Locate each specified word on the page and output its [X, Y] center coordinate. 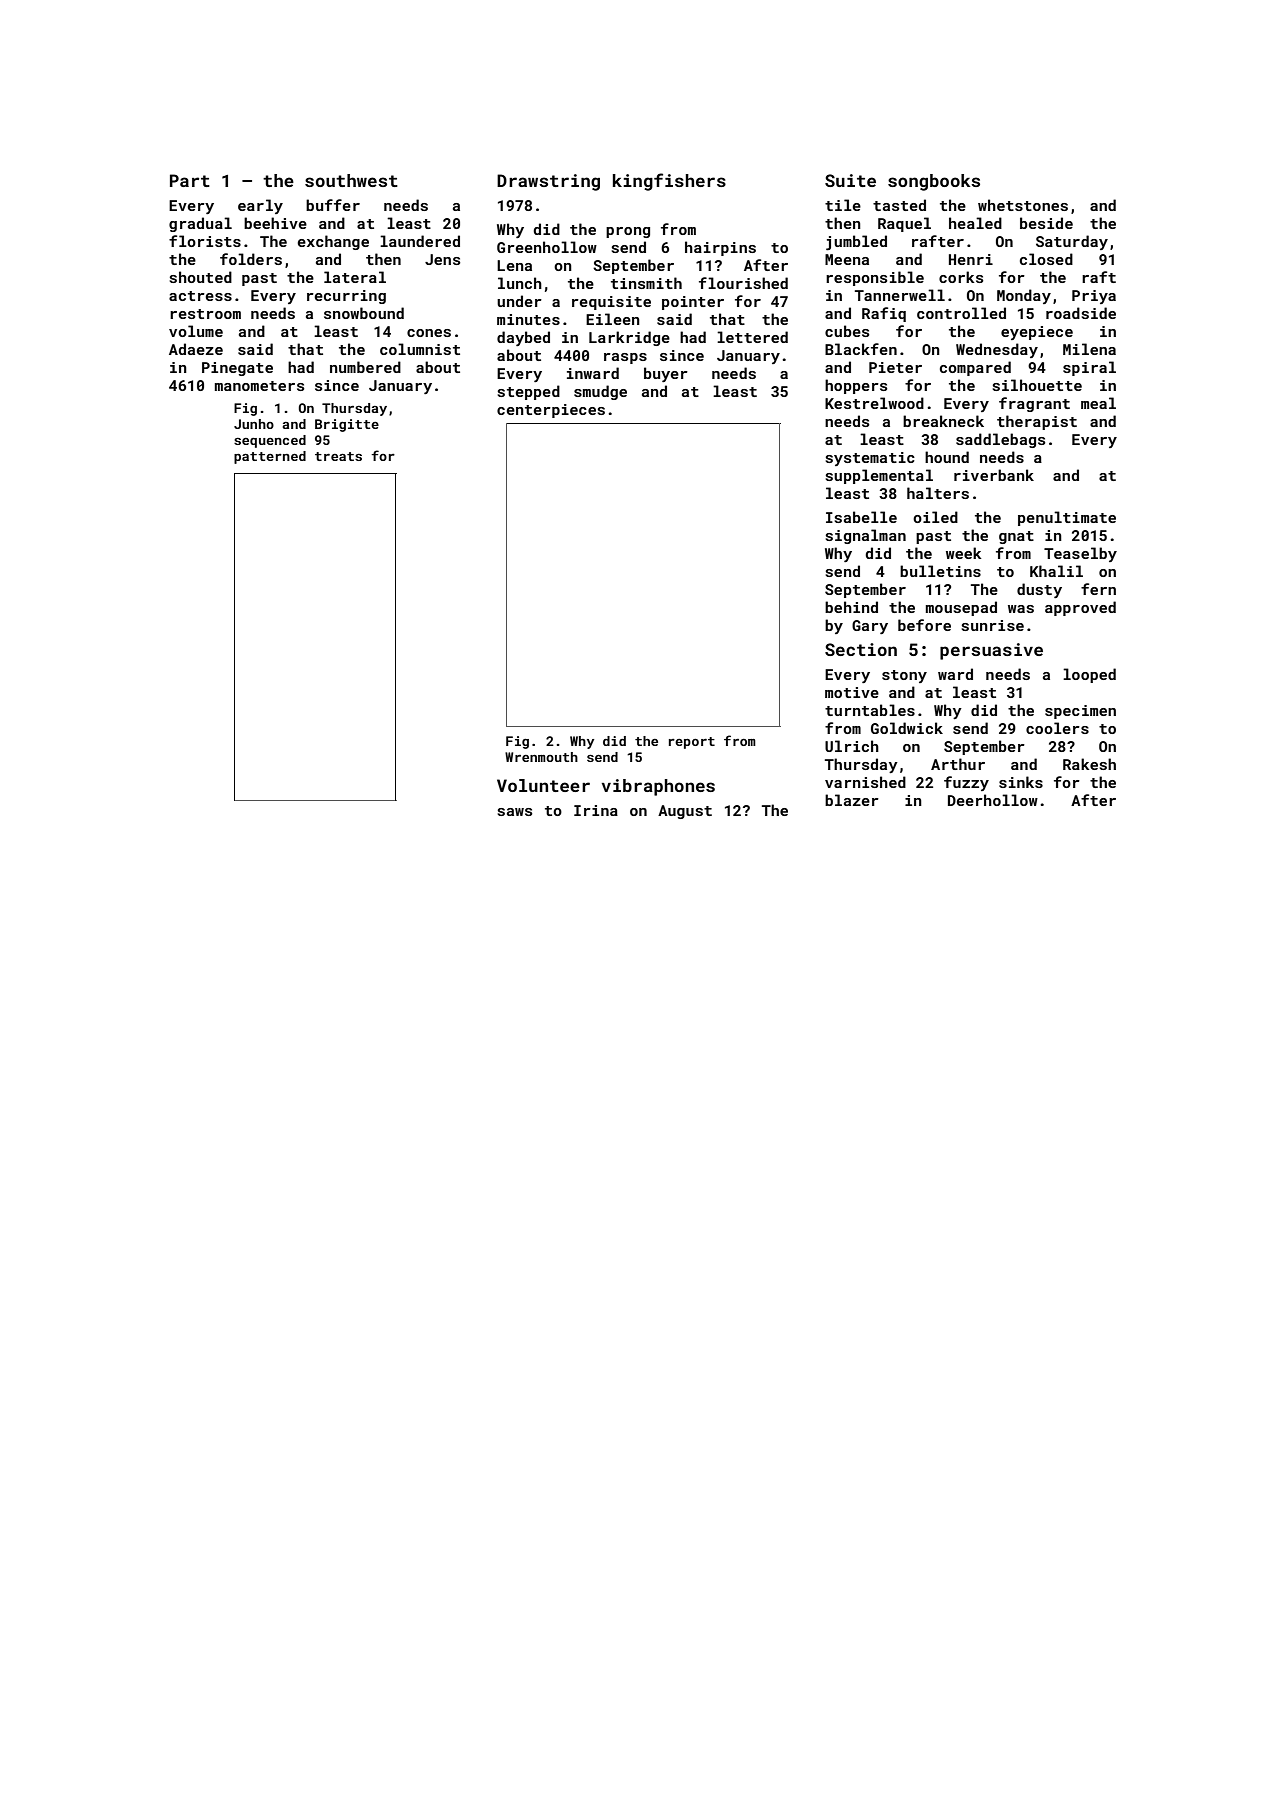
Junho [254, 424]
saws [515, 812]
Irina [596, 810]
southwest [351, 180]
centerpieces [551, 411]
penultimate [1067, 518]
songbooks [934, 182]
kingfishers [669, 182]
